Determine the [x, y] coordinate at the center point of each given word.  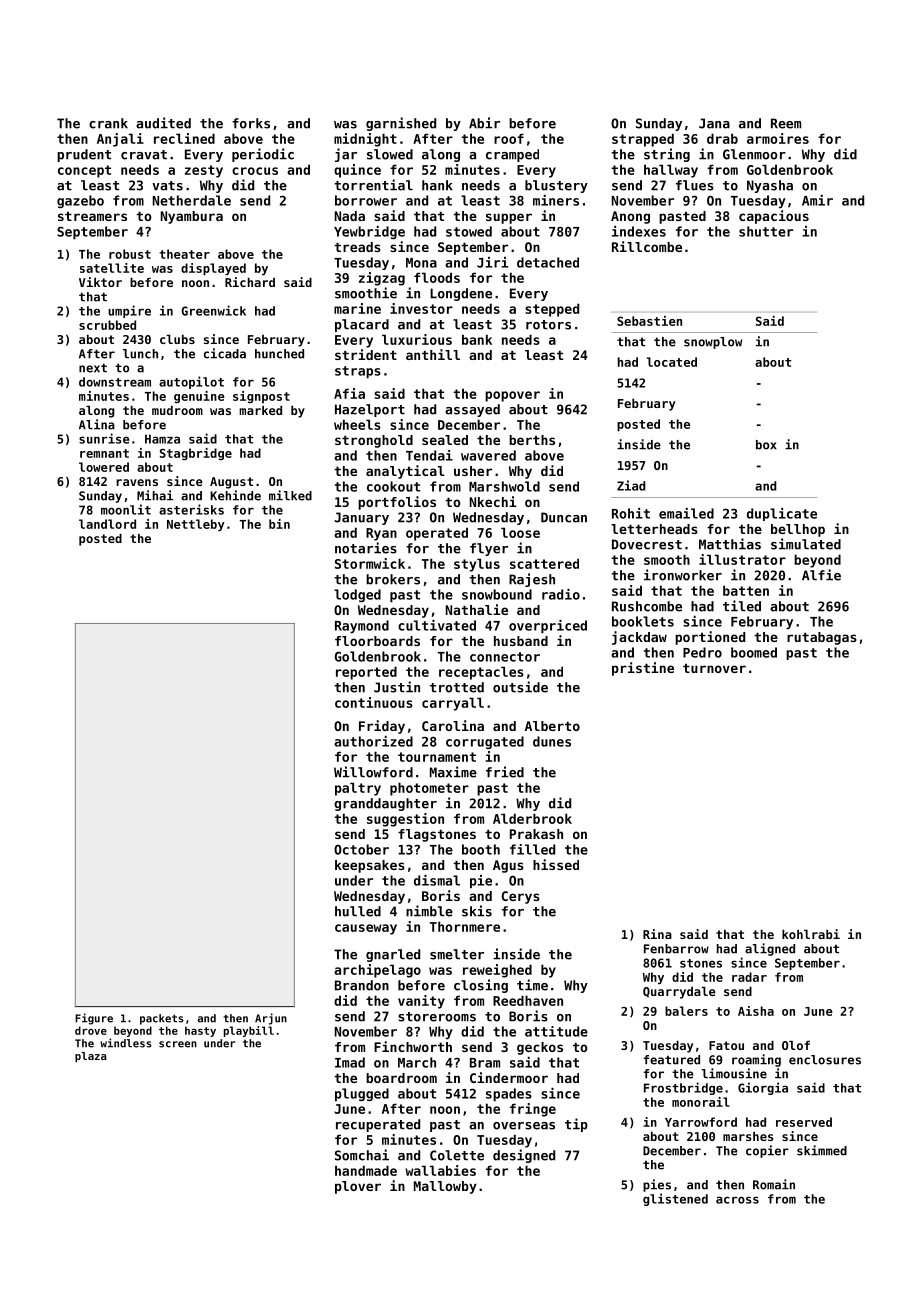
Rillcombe [647, 246]
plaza [91, 1057]
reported [366, 673]
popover [512, 396]
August [231, 483]
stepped [552, 310]
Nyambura [192, 217]
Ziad [631, 485]
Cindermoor [509, 1077]
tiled [742, 606]
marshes [748, 1136]
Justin [397, 687]
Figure [94, 1019]
